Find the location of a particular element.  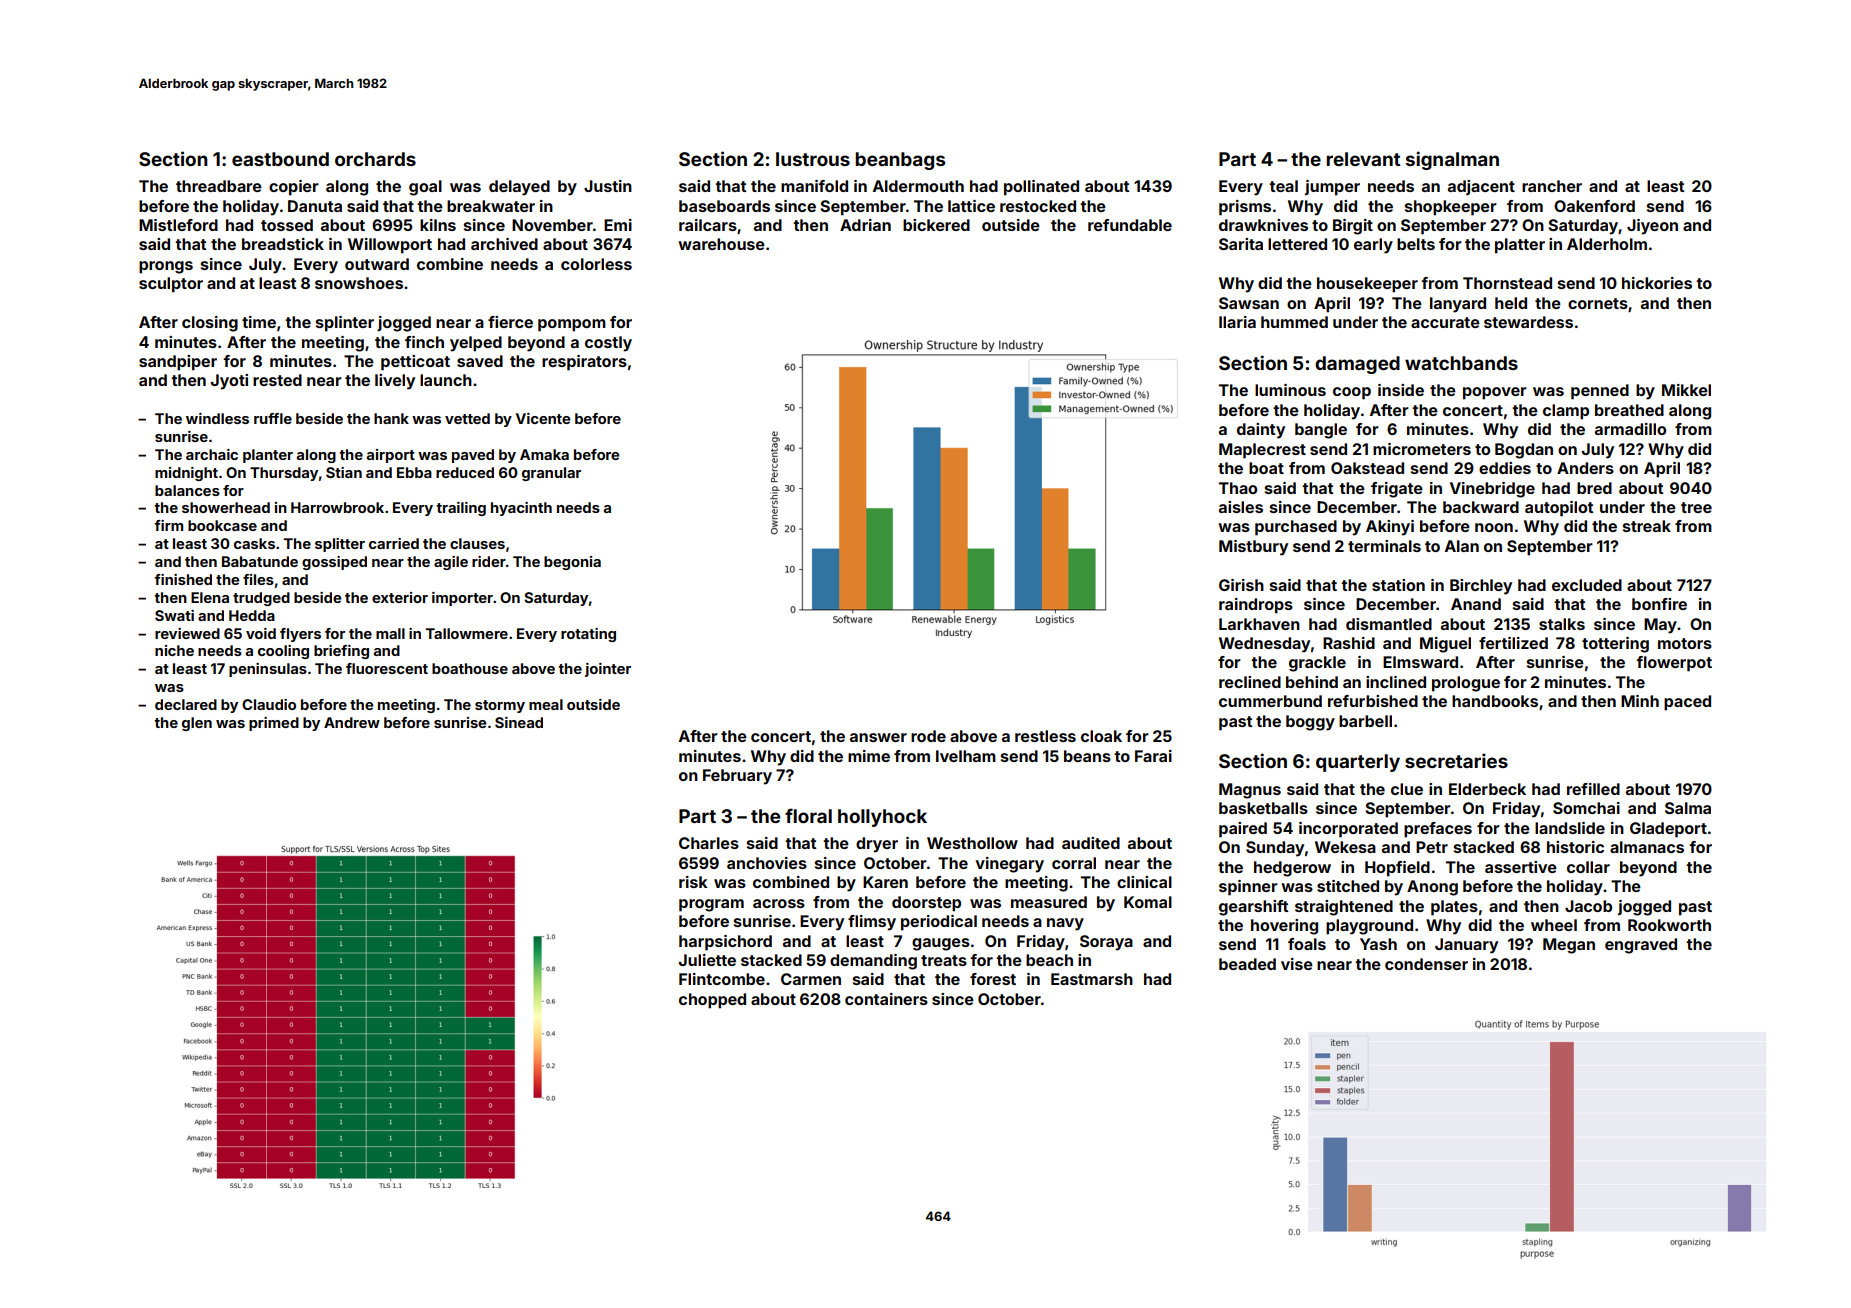

bickered is located at coordinates (936, 225).
